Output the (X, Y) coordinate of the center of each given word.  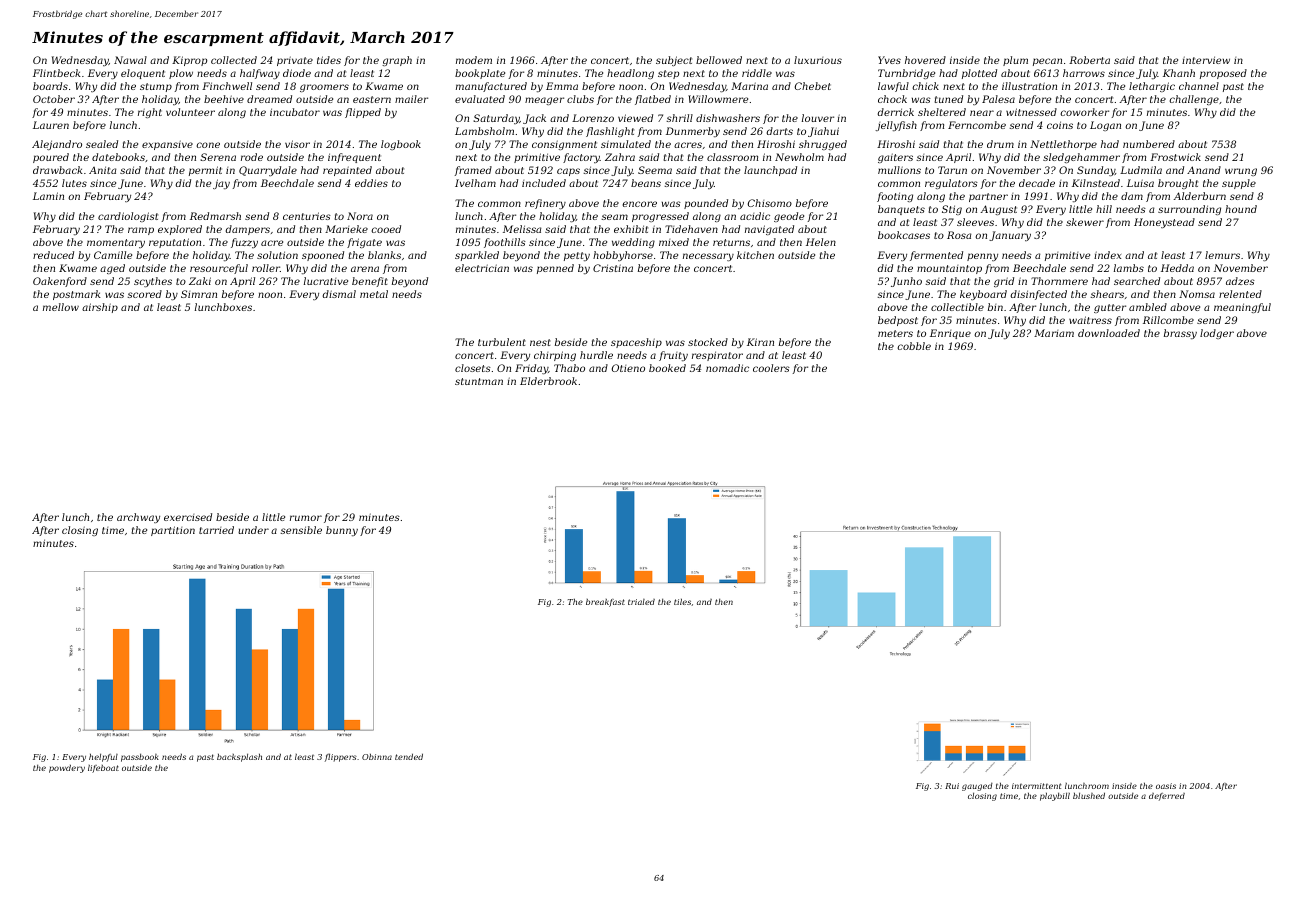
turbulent (502, 342)
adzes (1240, 281)
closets (473, 368)
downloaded (1109, 333)
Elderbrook (548, 381)
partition (173, 531)
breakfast (605, 603)
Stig (952, 210)
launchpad (770, 171)
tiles (682, 602)
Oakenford (60, 282)
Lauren (51, 125)
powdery (67, 769)
